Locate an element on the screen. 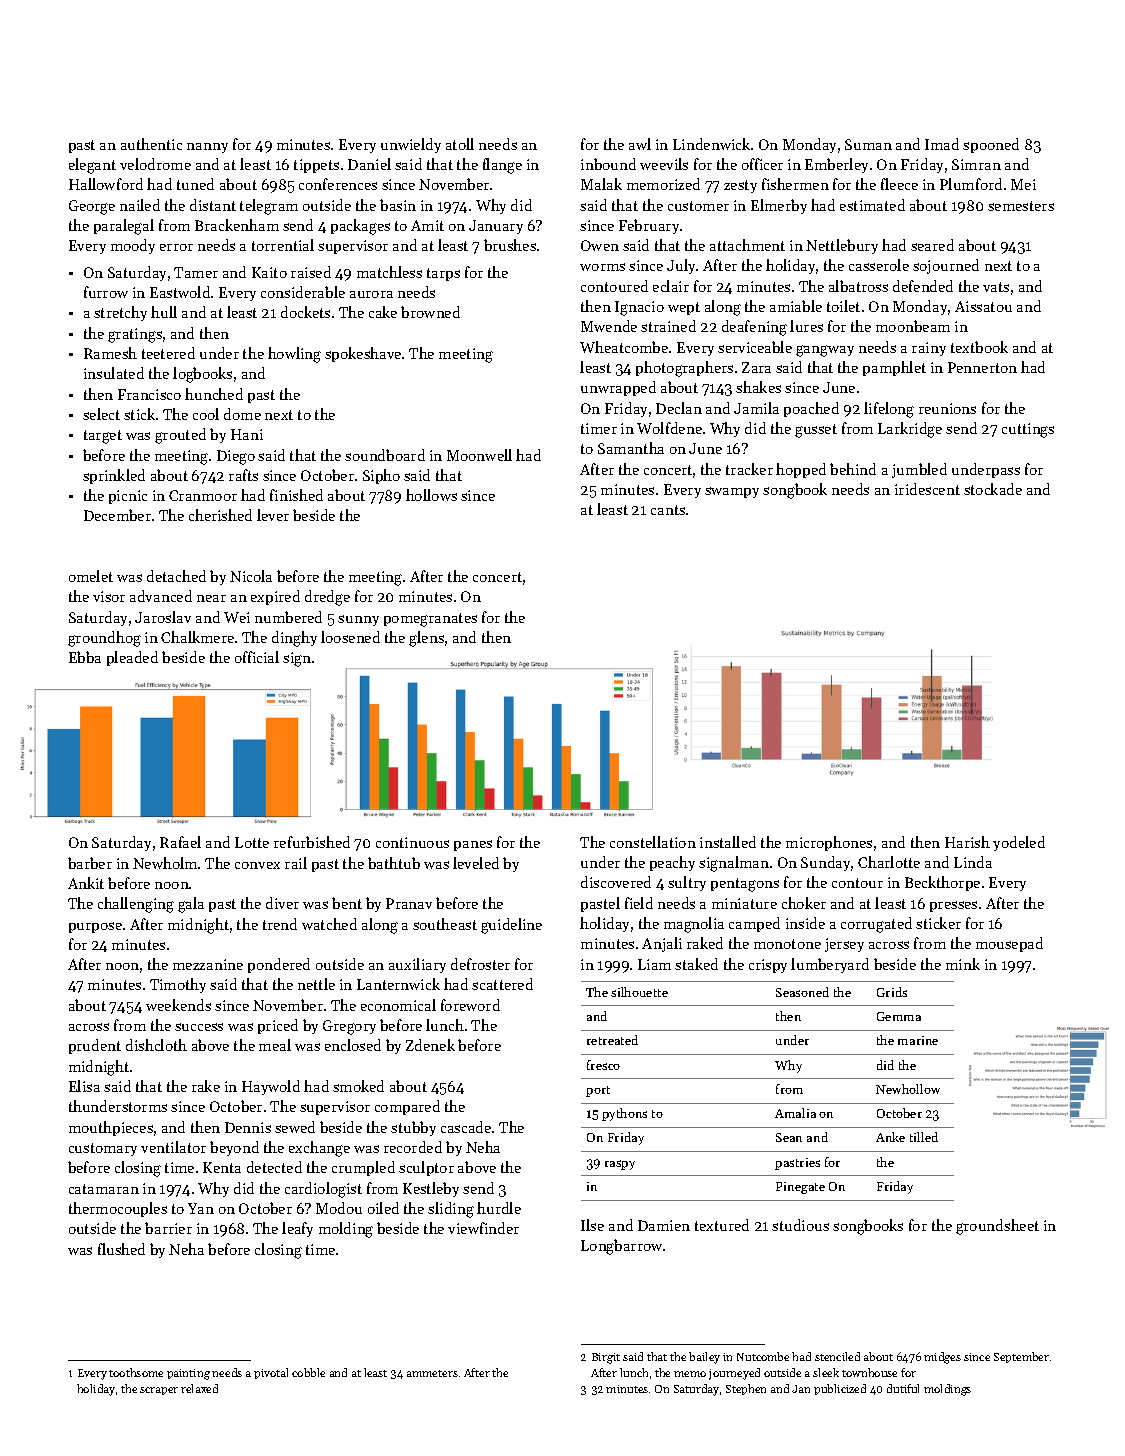 This screenshot has width=1125, height=1456. prudent is located at coordinates (95, 1046).
